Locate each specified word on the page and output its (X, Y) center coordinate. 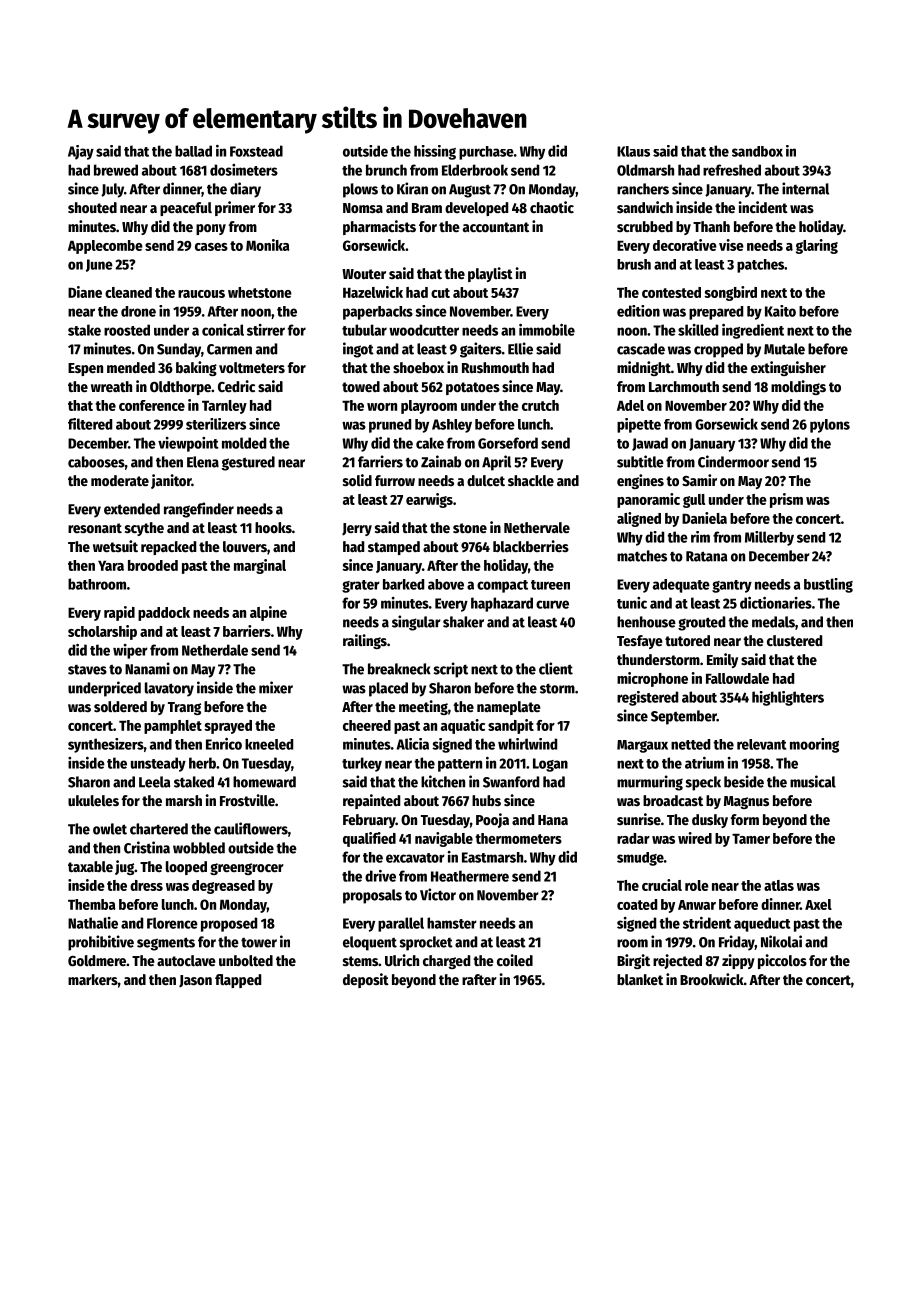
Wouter (364, 274)
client (556, 668)
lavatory (169, 689)
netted (690, 744)
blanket (640, 979)
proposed (229, 924)
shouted (92, 207)
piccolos (782, 961)
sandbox (757, 151)
